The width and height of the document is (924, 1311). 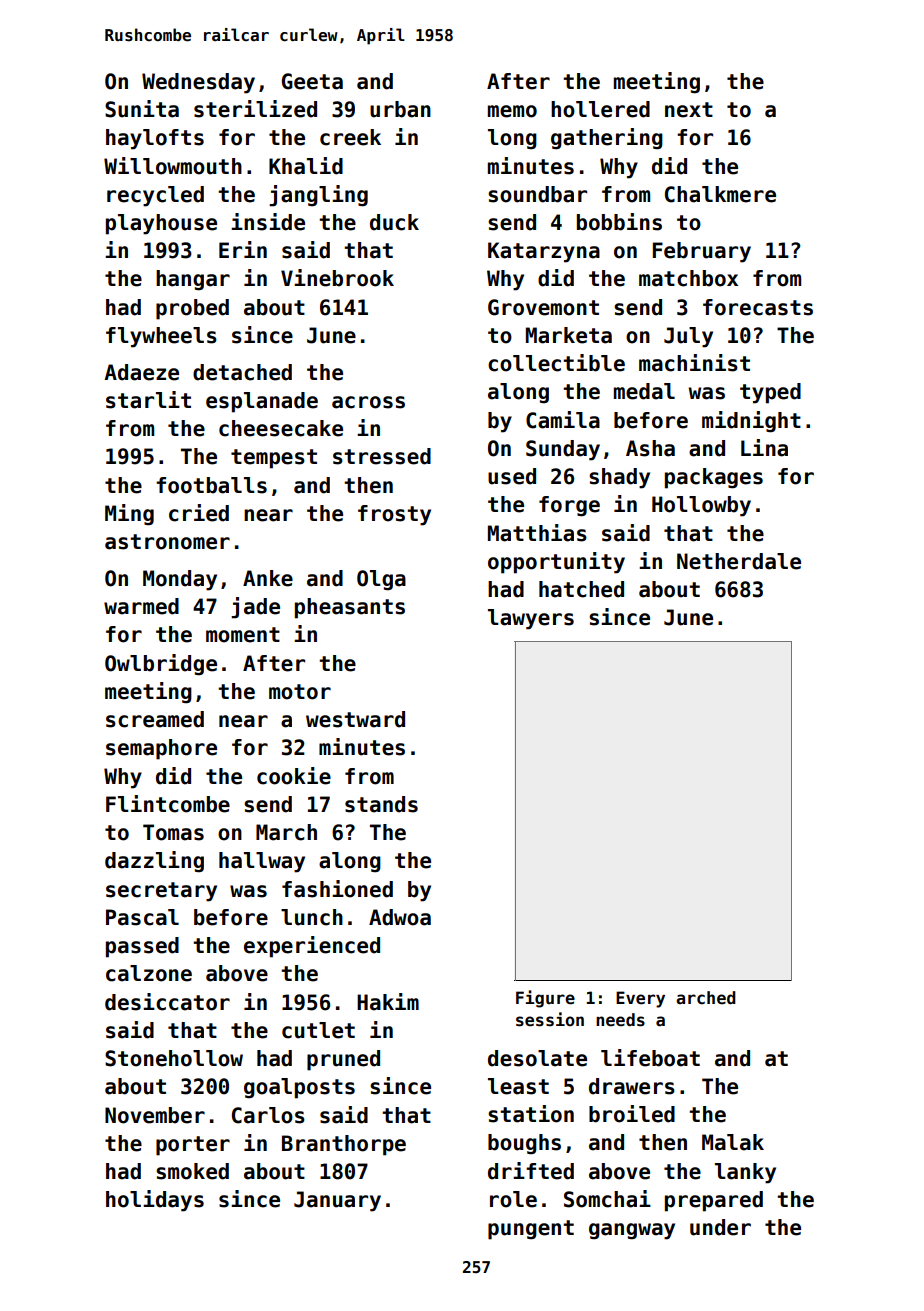 I want to click on machinist, so click(x=694, y=363).
